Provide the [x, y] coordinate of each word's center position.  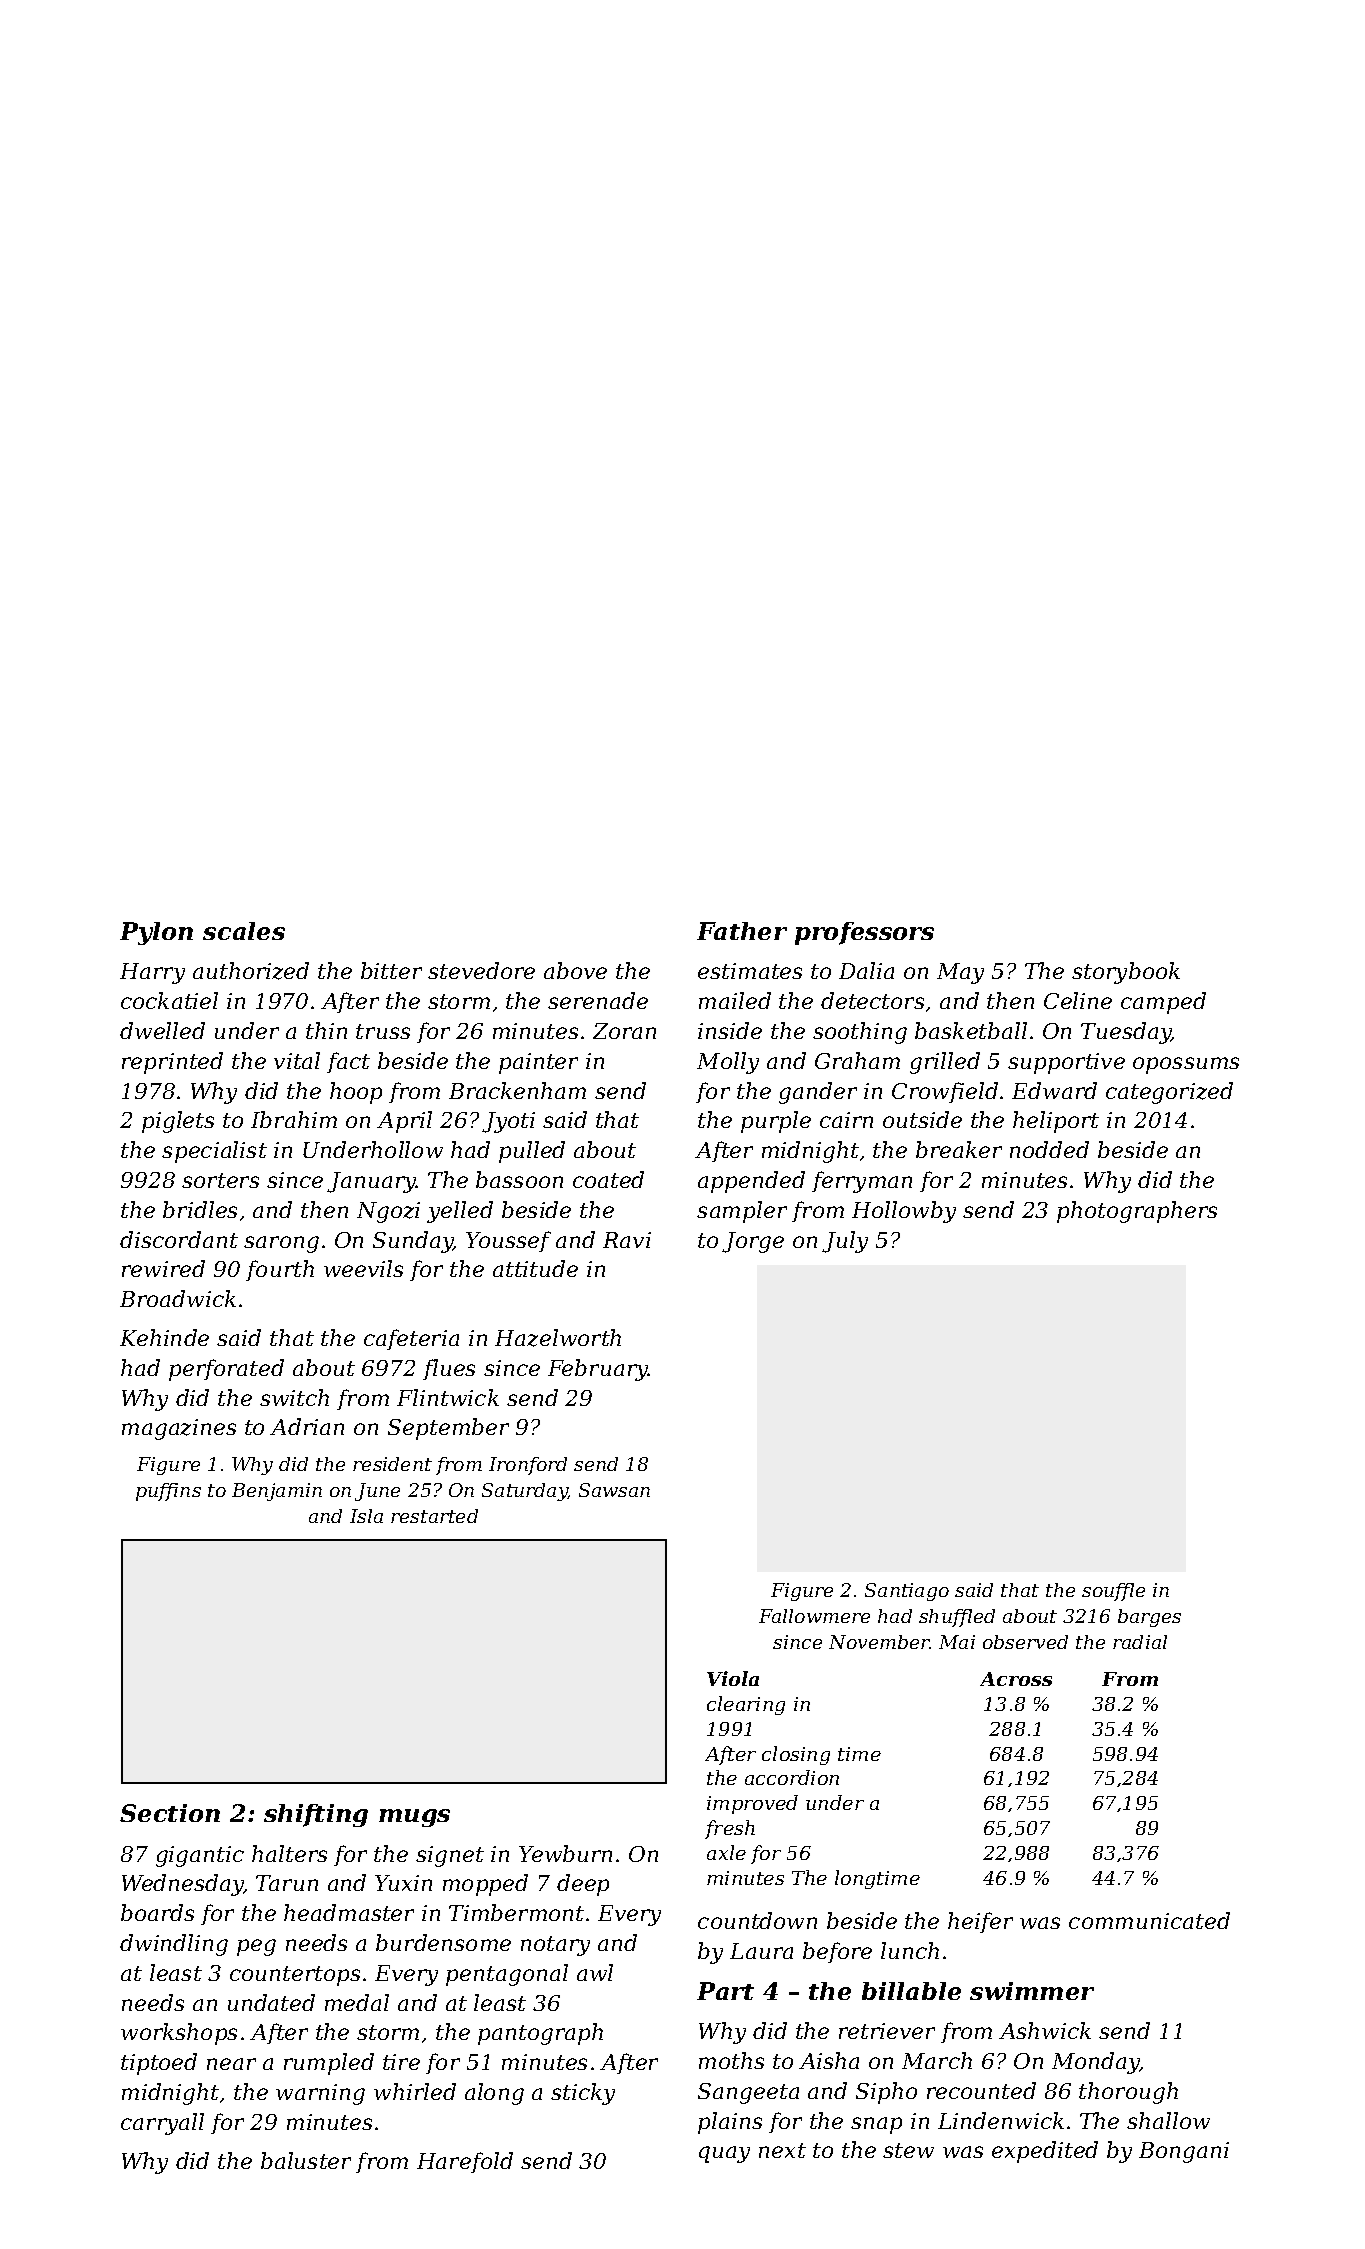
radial [1140, 1642]
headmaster [349, 1912]
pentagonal [507, 1975]
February [598, 1370]
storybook [1126, 973]
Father [742, 931]
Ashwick [1045, 2030]
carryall [162, 2124]
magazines [179, 1429]
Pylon [156, 933]
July [845, 1242]
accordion [792, 1777]
